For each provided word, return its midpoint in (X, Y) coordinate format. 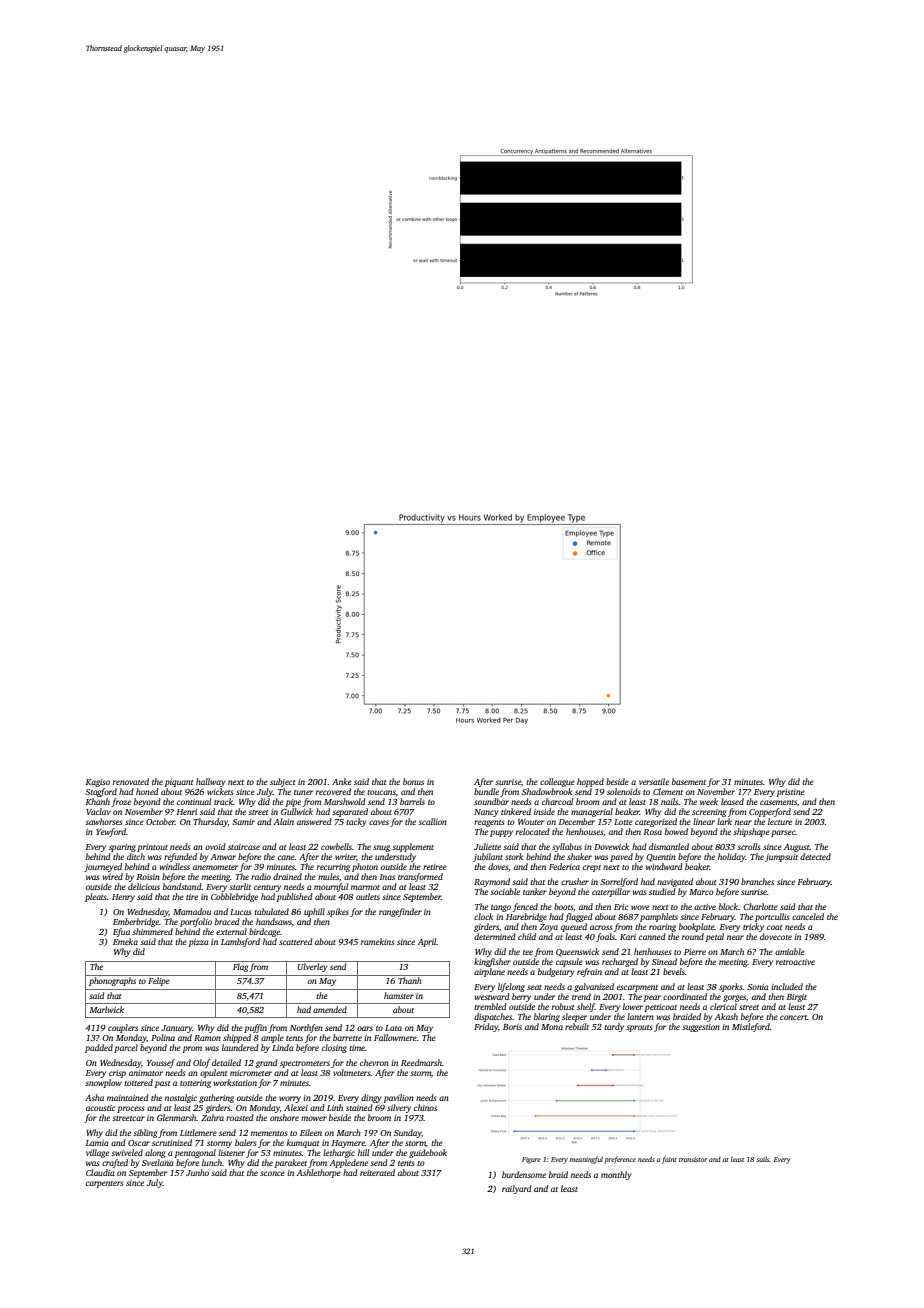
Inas (387, 877)
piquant (178, 783)
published (294, 897)
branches (757, 881)
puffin (255, 1028)
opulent (213, 1073)
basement (689, 781)
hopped (590, 782)
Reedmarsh (421, 1062)
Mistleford (751, 1027)
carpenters (104, 1184)
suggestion (701, 1028)
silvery (399, 1108)
